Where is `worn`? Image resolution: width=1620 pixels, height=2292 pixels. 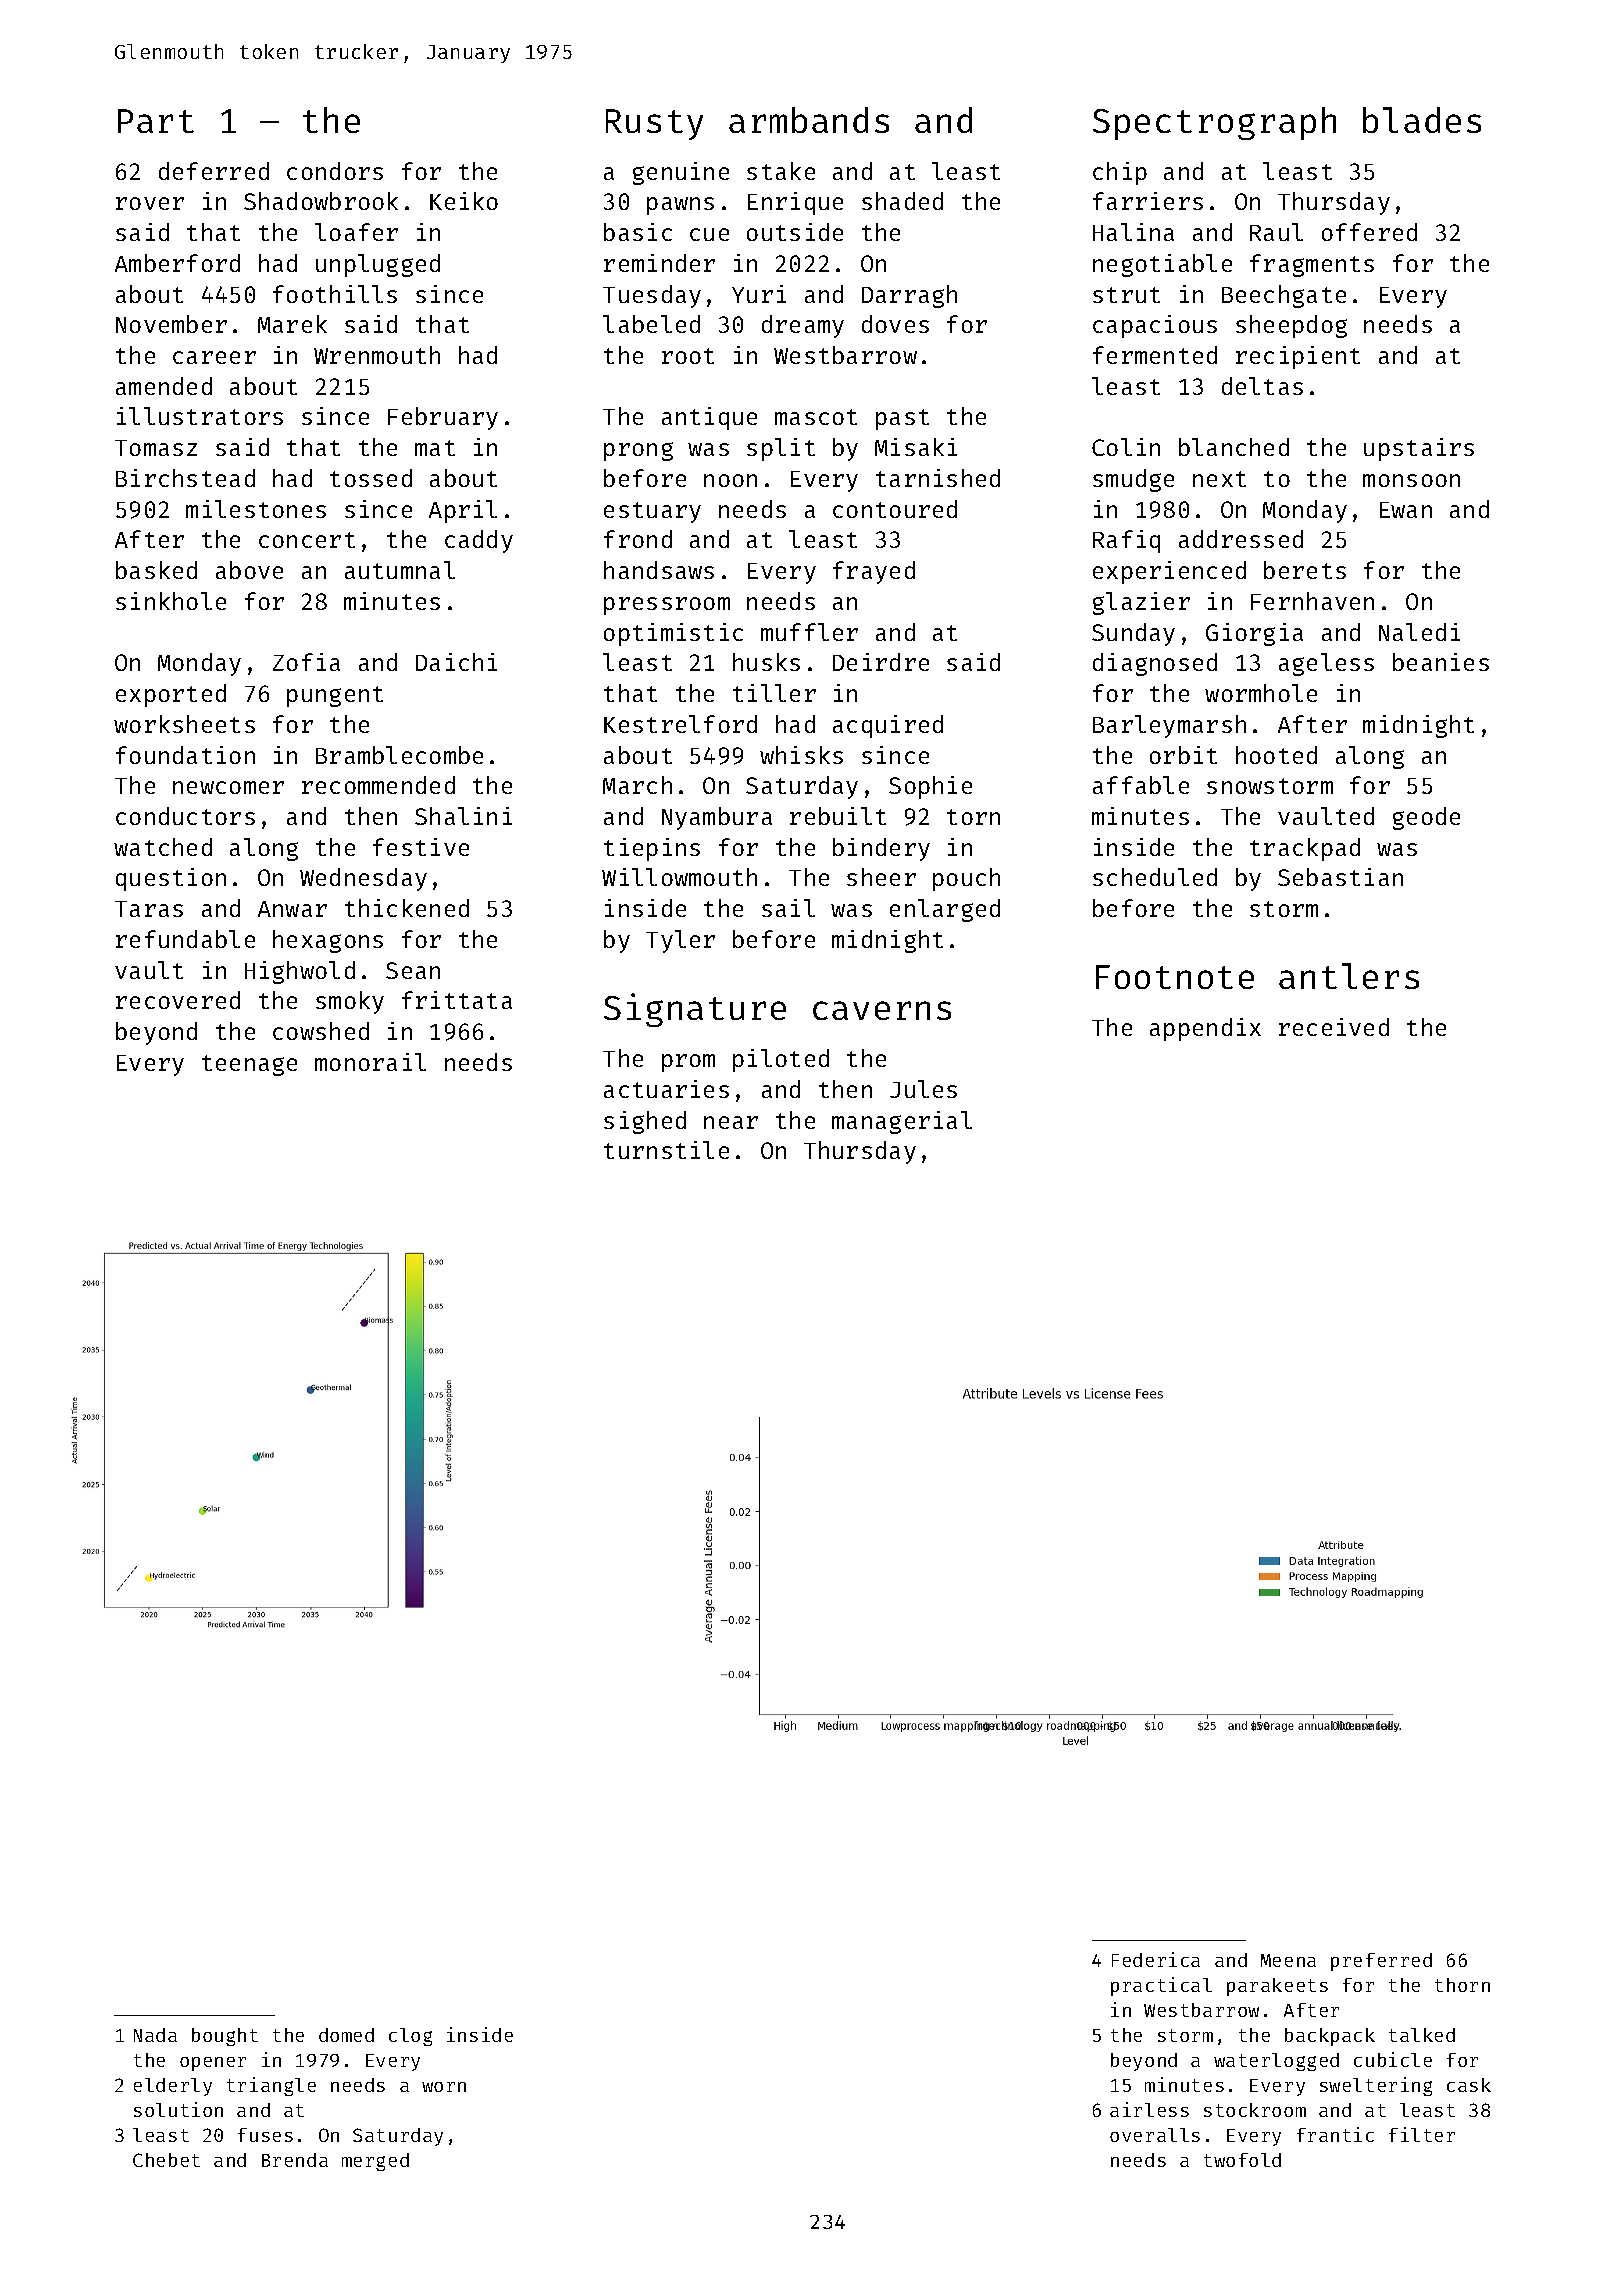
worn is located at coordinates (444, 2087).
